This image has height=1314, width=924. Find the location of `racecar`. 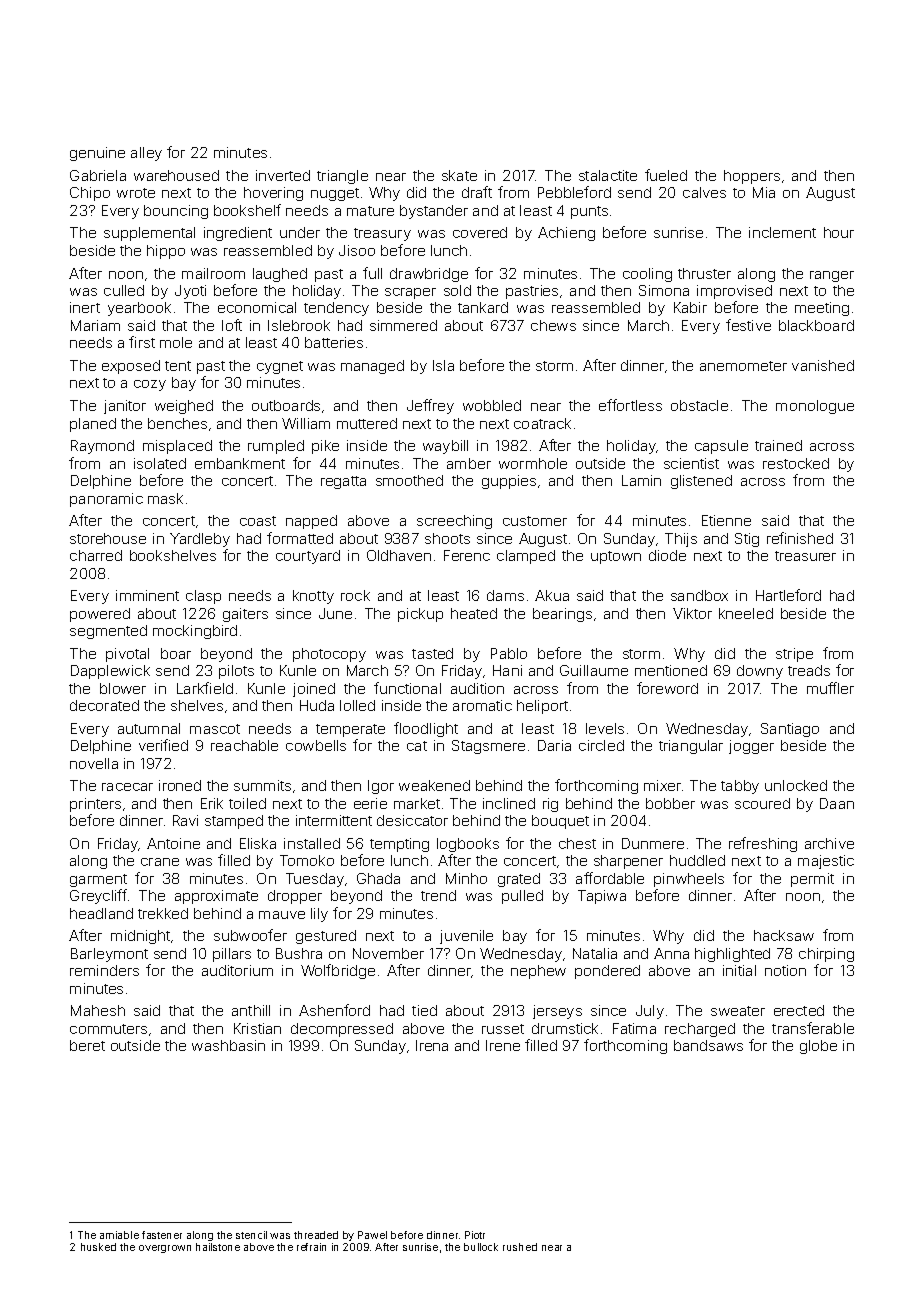

racecar is located at coordinates (127, 787).
